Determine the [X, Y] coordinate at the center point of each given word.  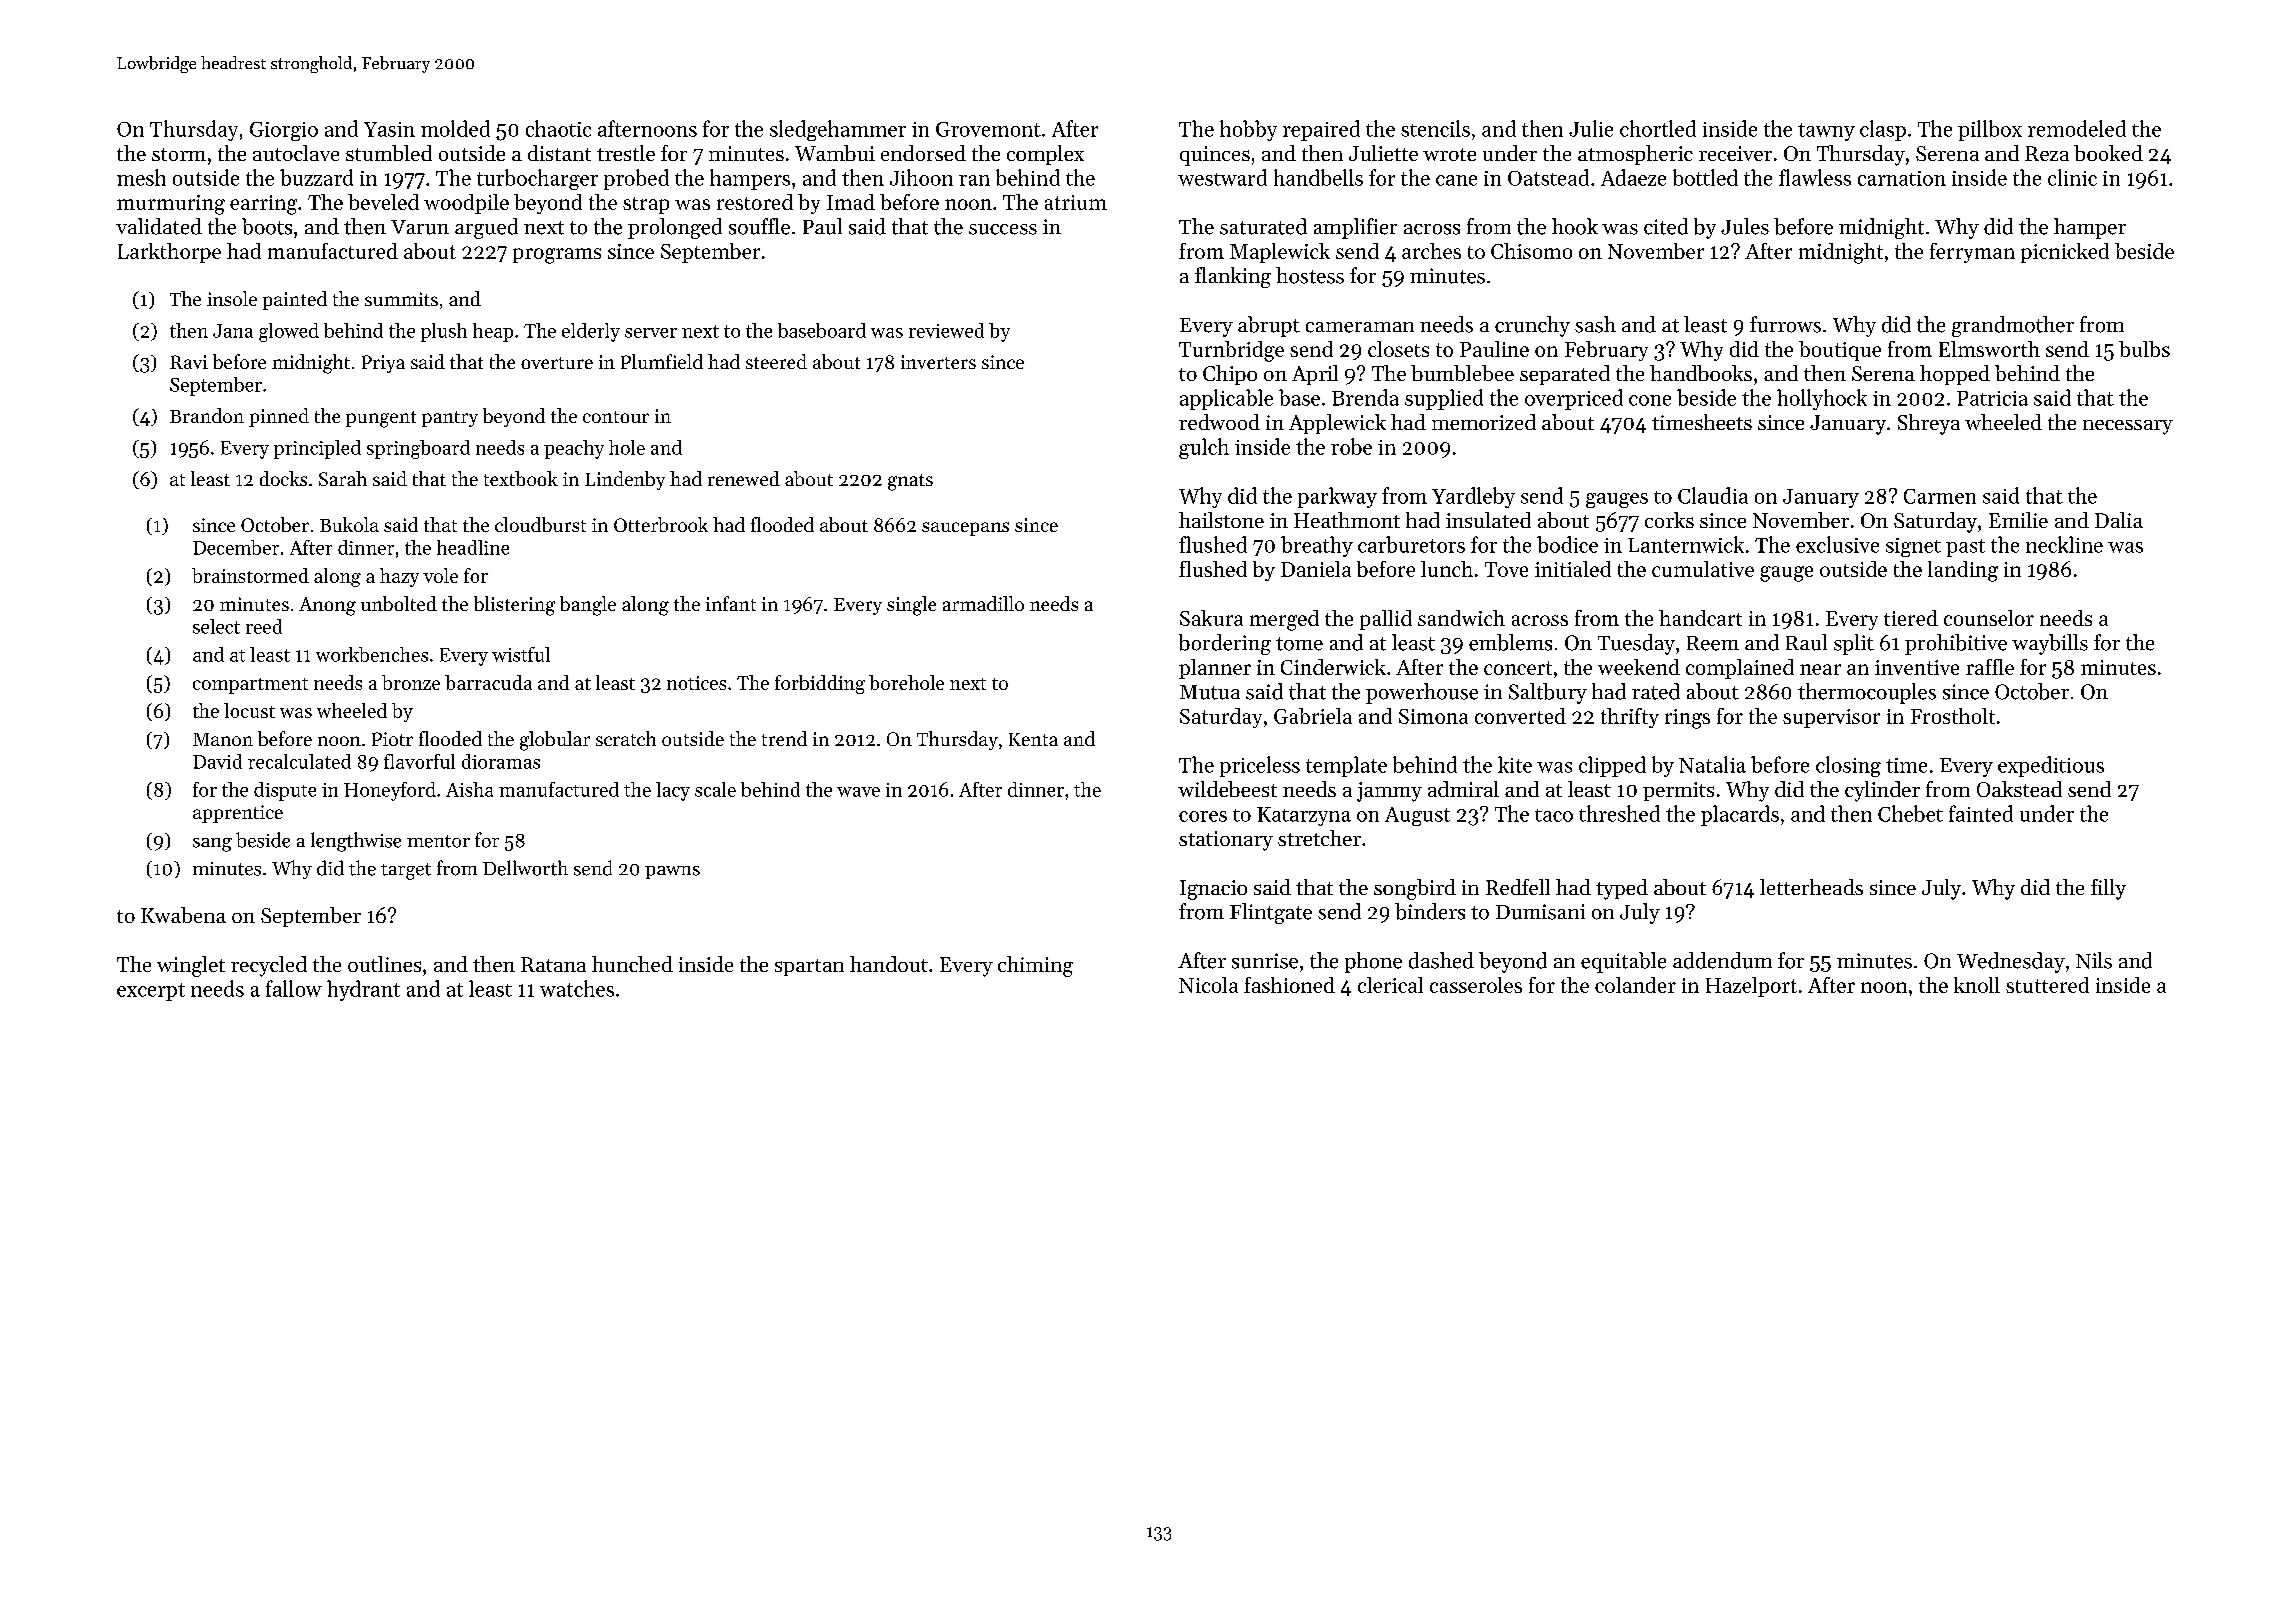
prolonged [675, 228]
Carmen [1940, 496]
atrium [1076, 202]
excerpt [151, 992]
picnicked [2065, 253]
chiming [1035, 966]
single [911, 606]
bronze [411, 682]
